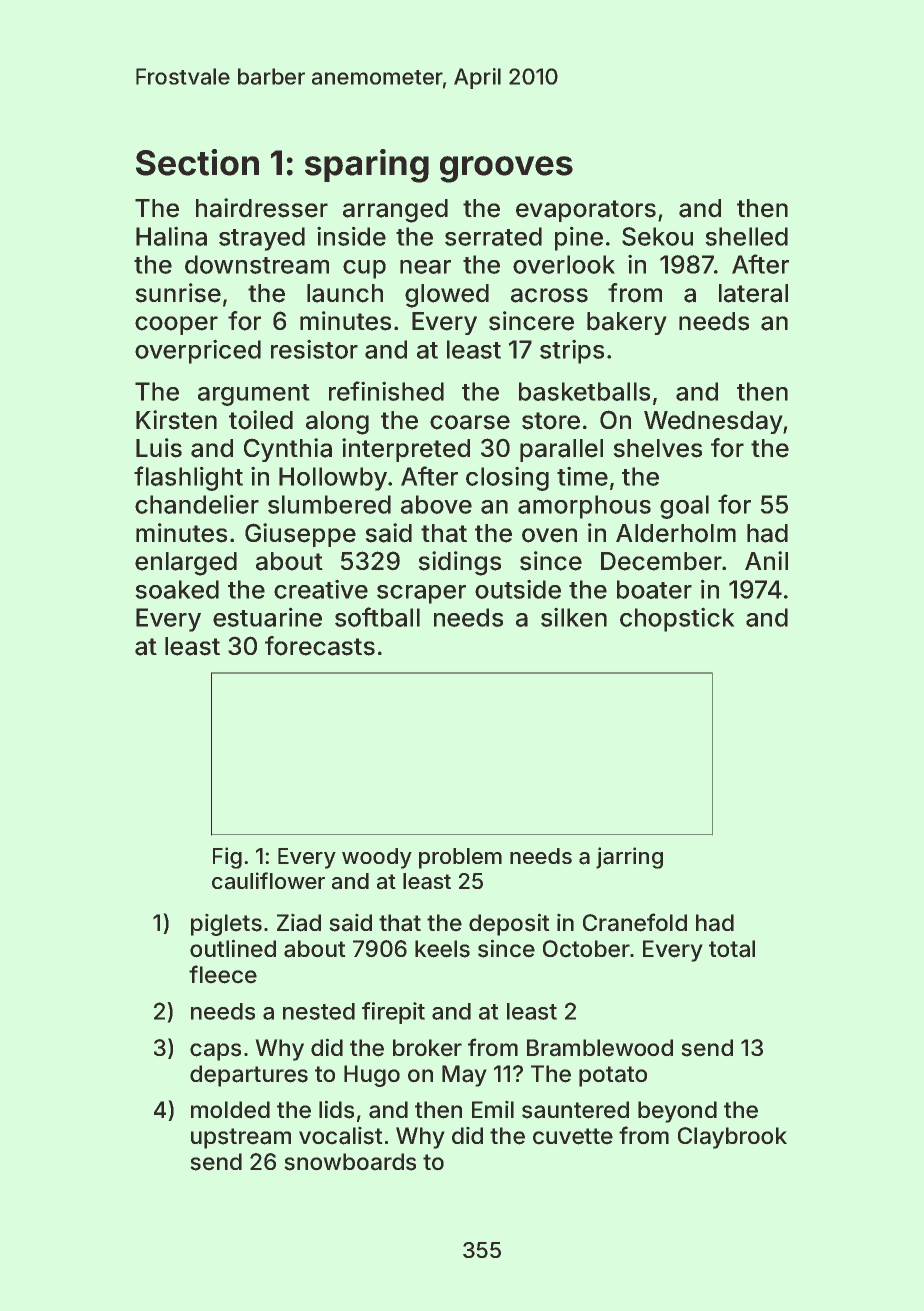 This screenshot has width=924, height=1311. Describe the element at coordinates (436, 504) in the screenshot. I see `above` at that location.
